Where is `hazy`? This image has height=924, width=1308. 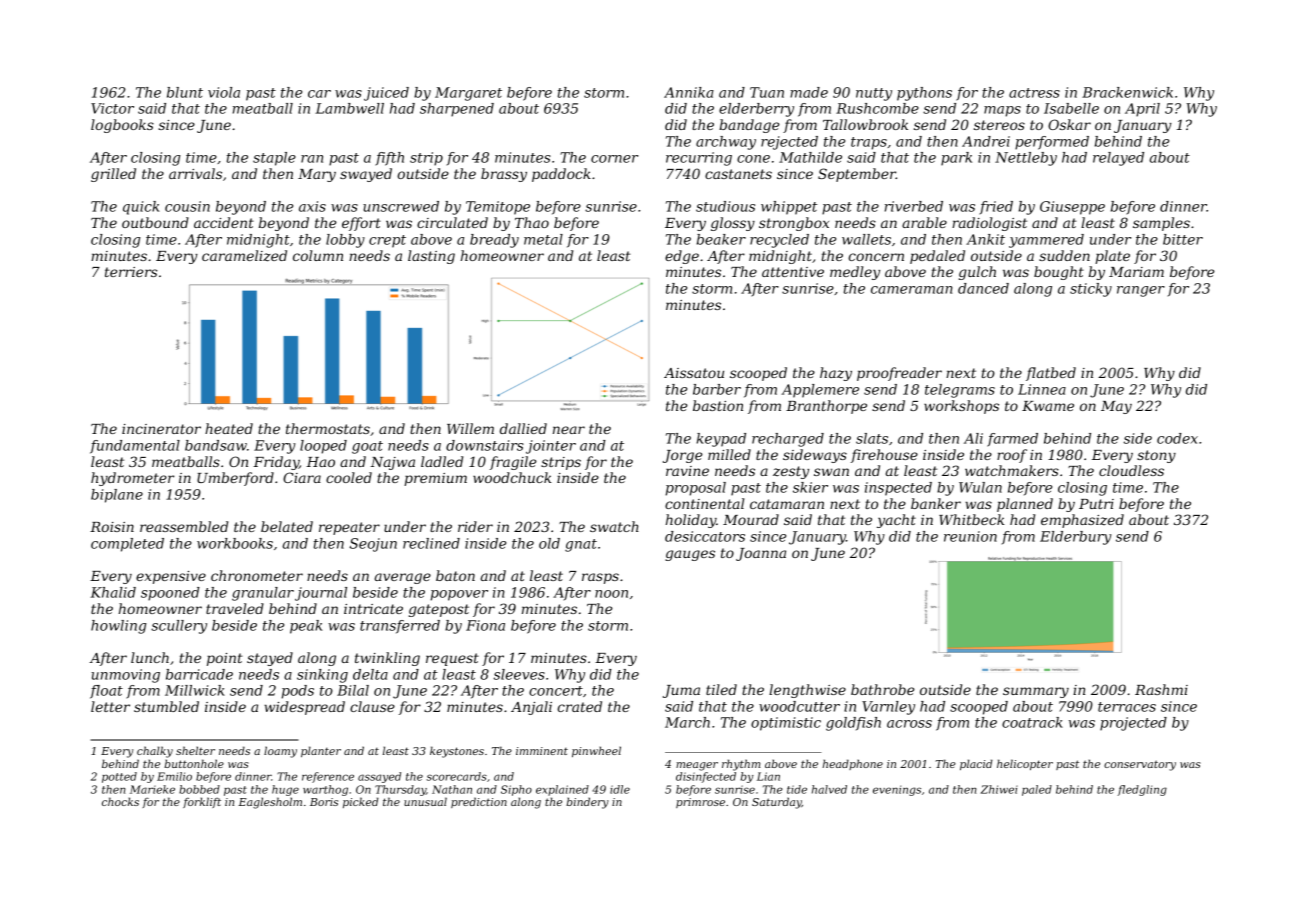 hazy is located at coordinates (836, 374).
